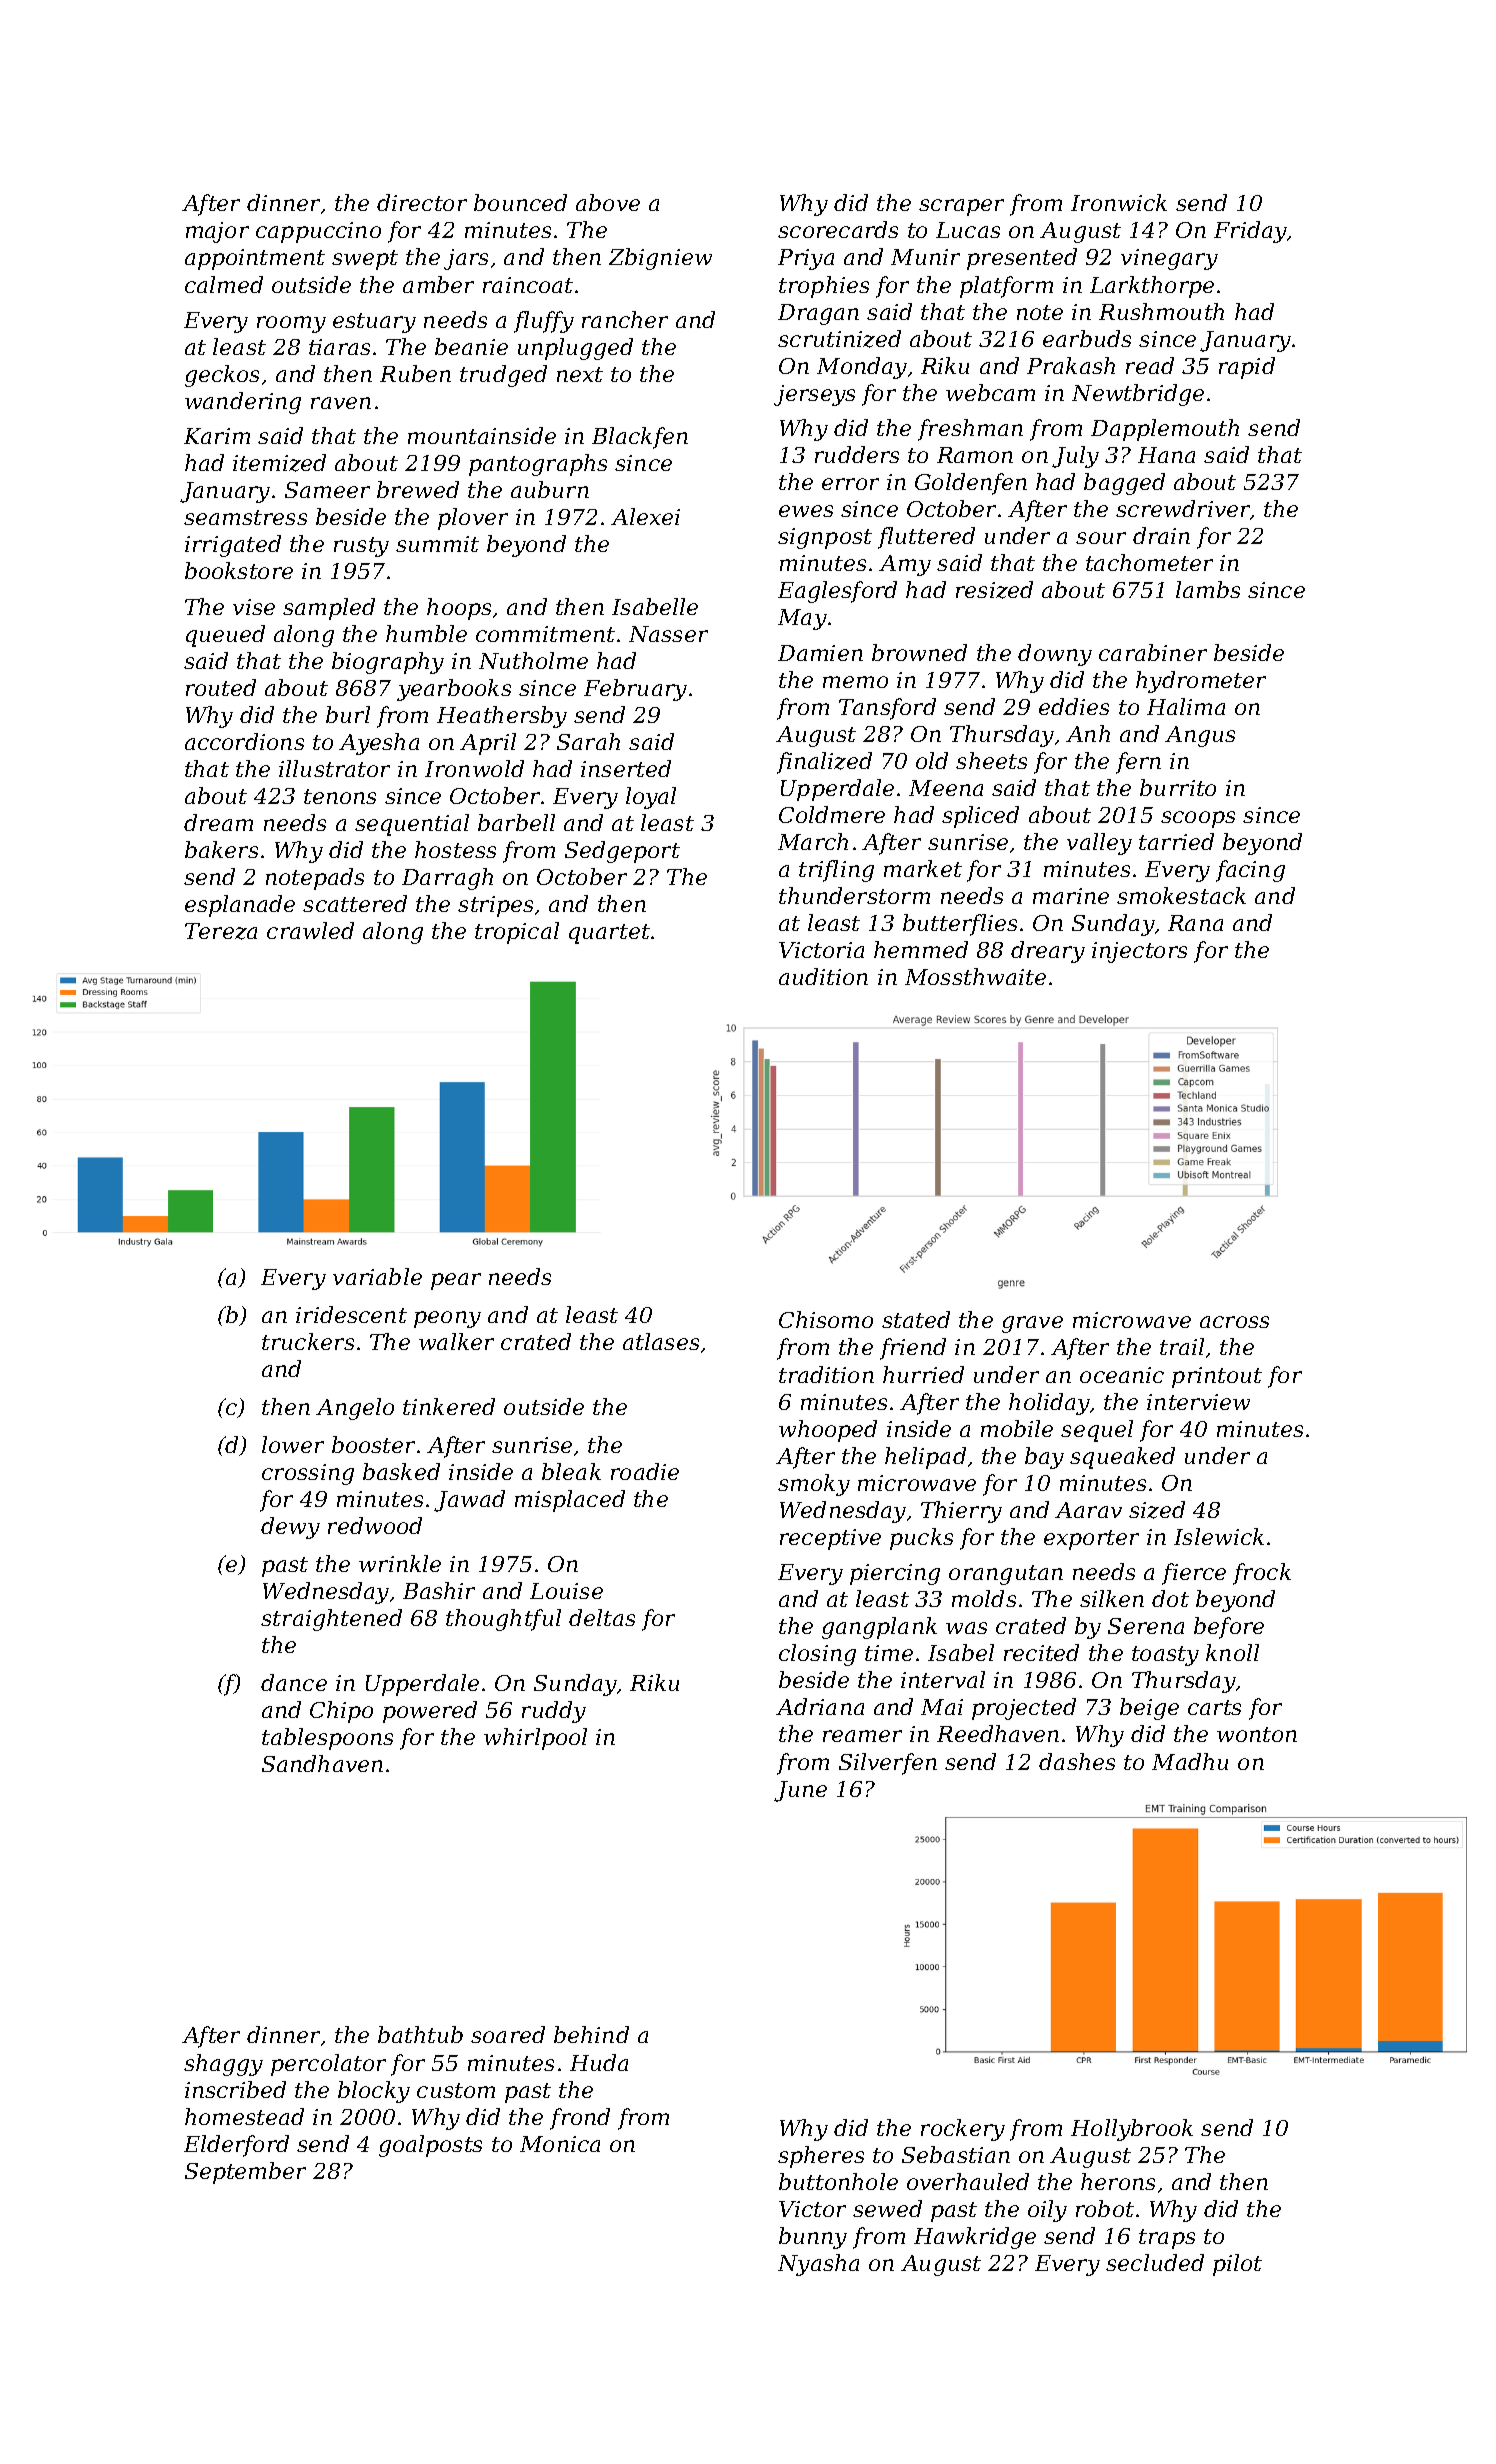  What do you see at coordinates (469, 1501) in the screenshot?
I see `Jawad` at bounding box center [469, 1501].
